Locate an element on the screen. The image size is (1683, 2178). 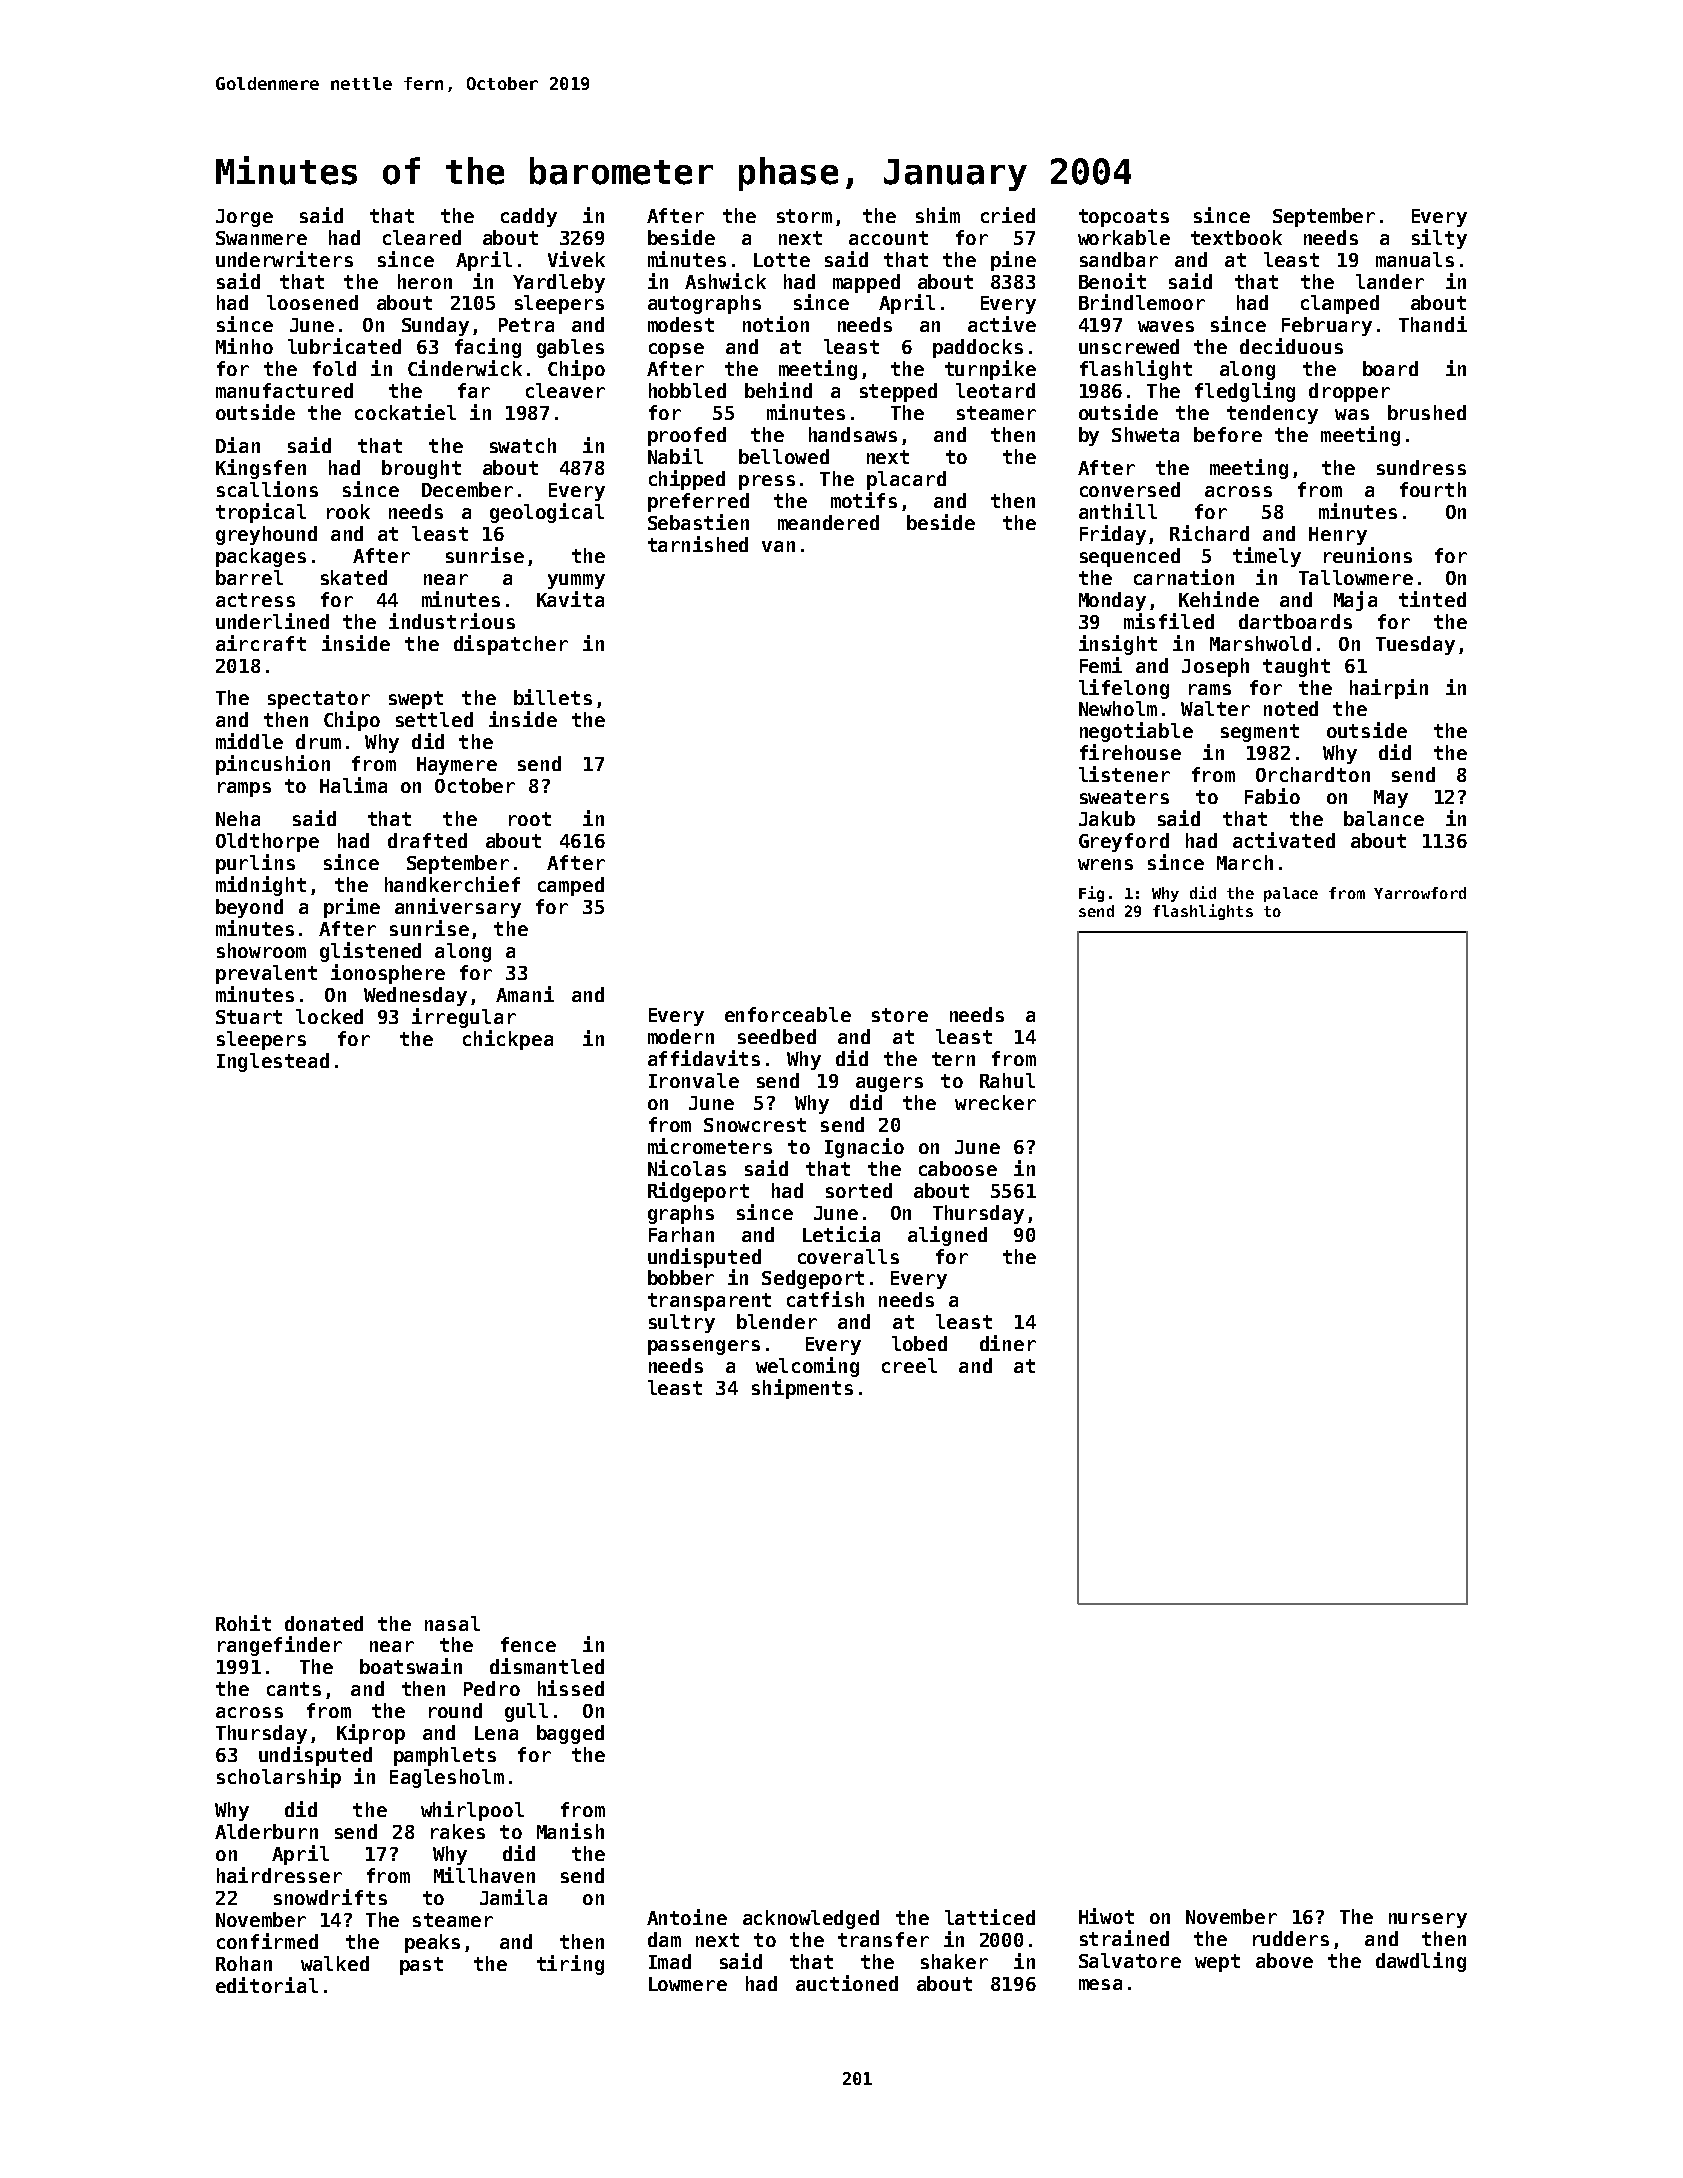
latticed is located at coordinates (990, 1917).
